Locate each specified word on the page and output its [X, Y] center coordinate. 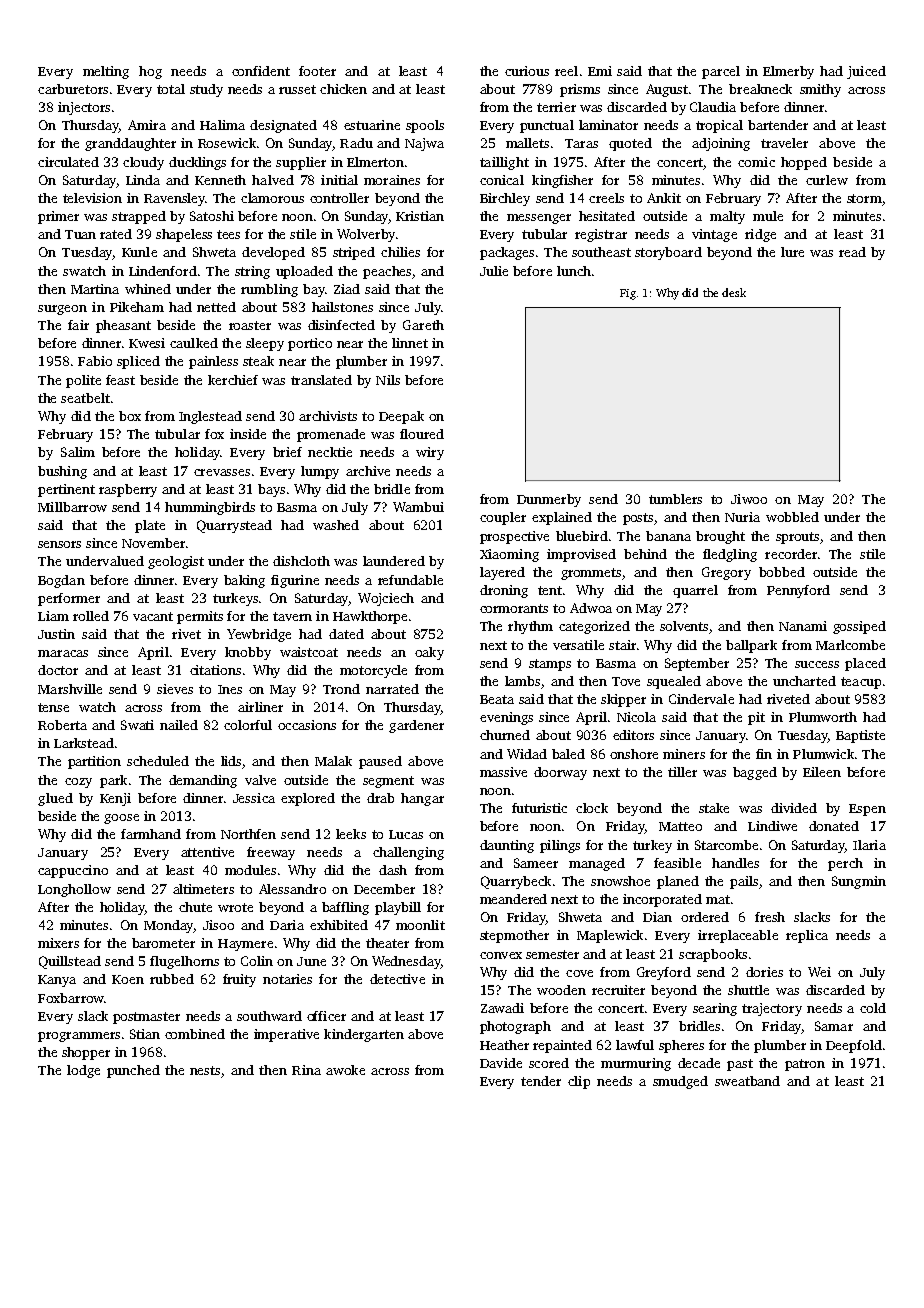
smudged [680, 1082]
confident [261, 71]
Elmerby [788, 72]
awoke [345, 1070]
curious [527, 71]
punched [133, 1071]
